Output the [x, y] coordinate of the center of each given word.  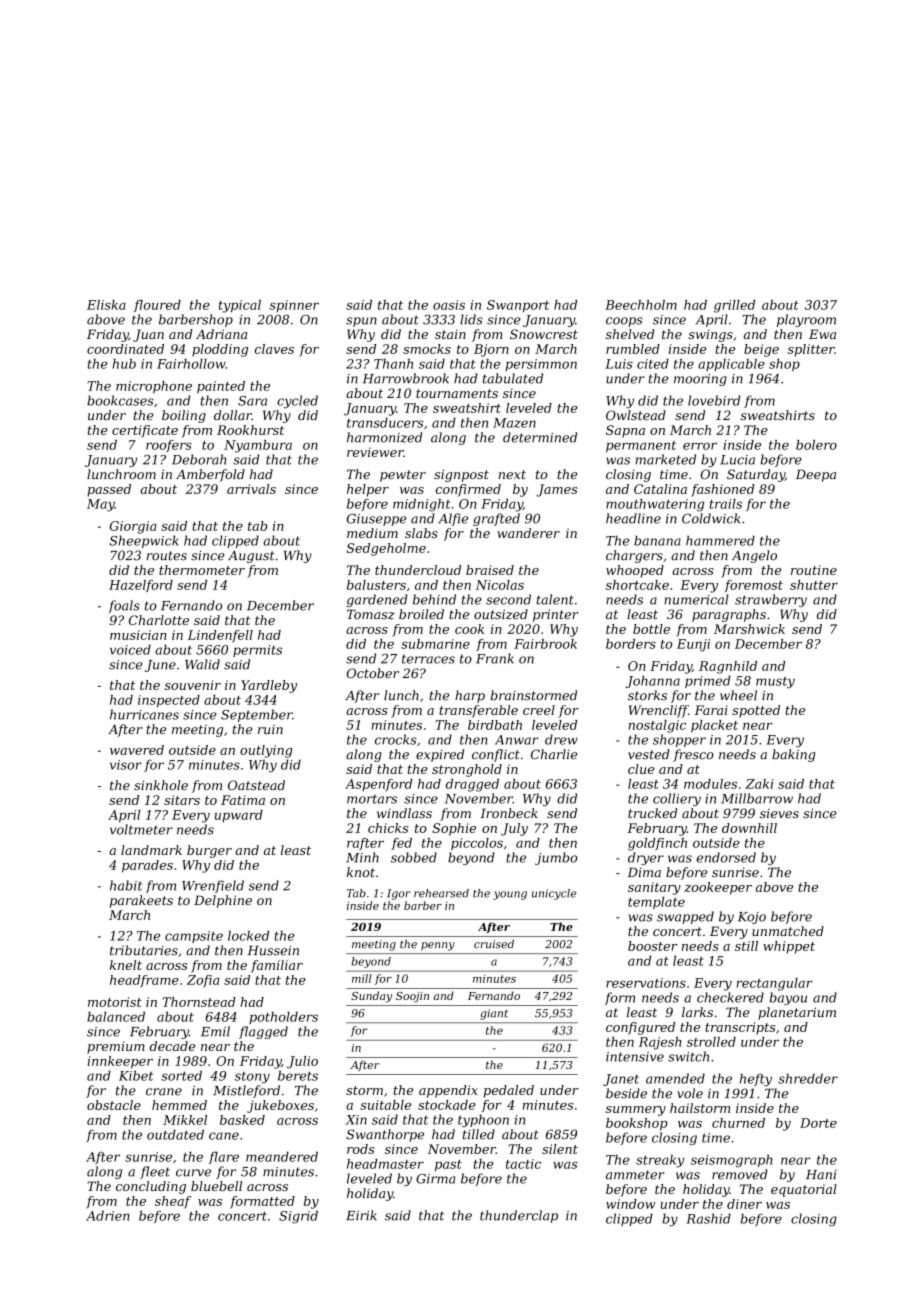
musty [775, 683]
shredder [808, 1078]
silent [560, 1149]
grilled [734, 306]
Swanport [518, 306]
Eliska [106, 305]
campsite [194, 937]
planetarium [797, 1013]
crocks [396, 739]
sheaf [173, 1202]
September [256, 715]
